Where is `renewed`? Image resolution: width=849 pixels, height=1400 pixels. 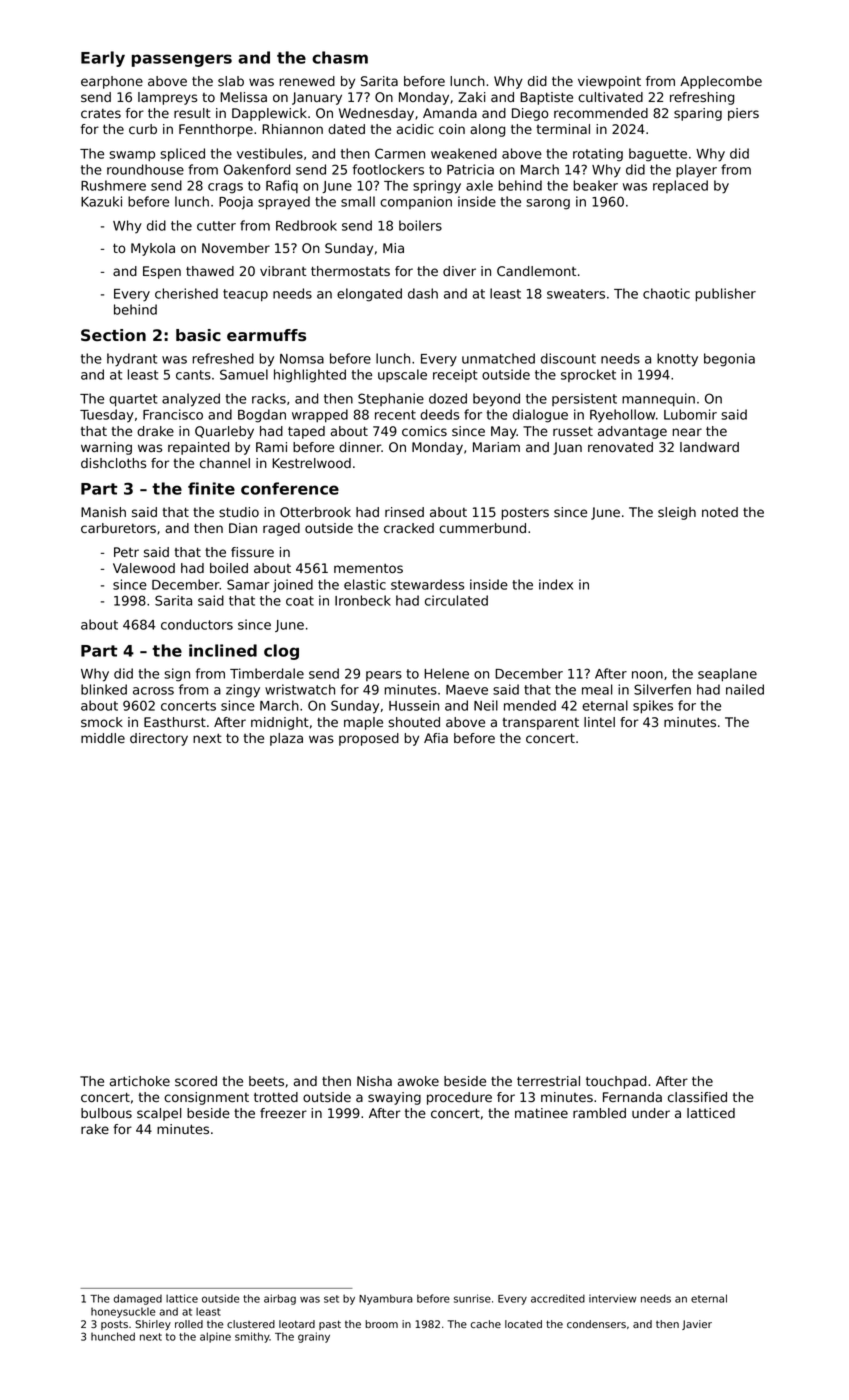
renewed is located at coordinates (307, 81).
